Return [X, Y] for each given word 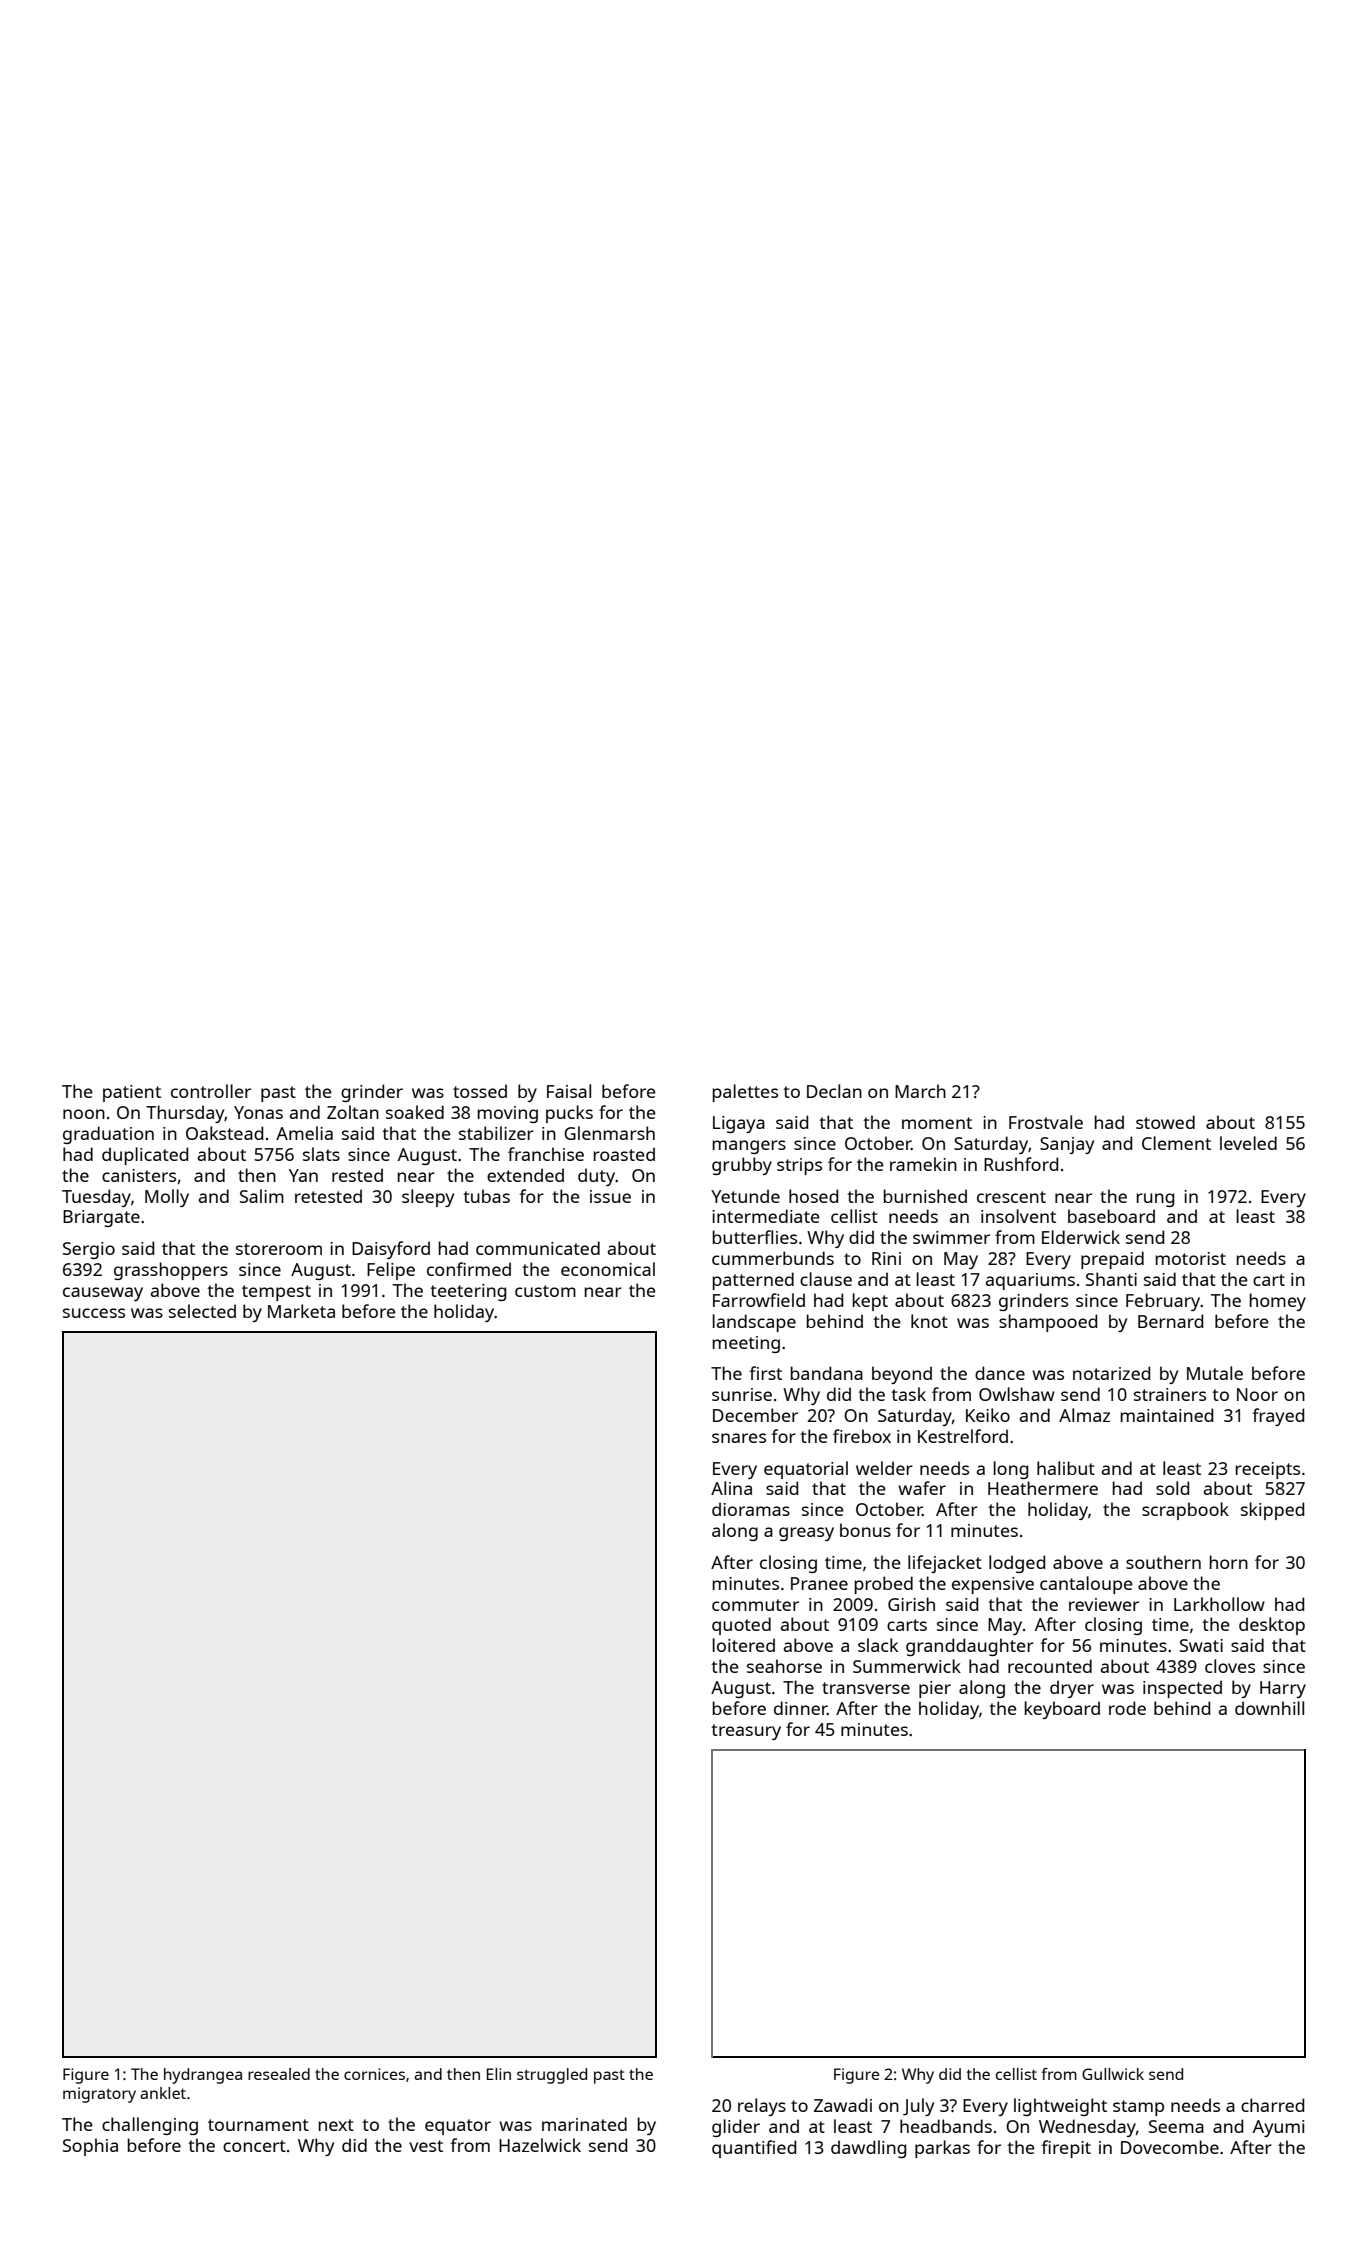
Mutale [1215, 1373]
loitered [744, 1645]
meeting [746, 1344]
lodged [1017, 1564]
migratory [99, 2095]
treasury [746, 1732]
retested [328, 1196]
